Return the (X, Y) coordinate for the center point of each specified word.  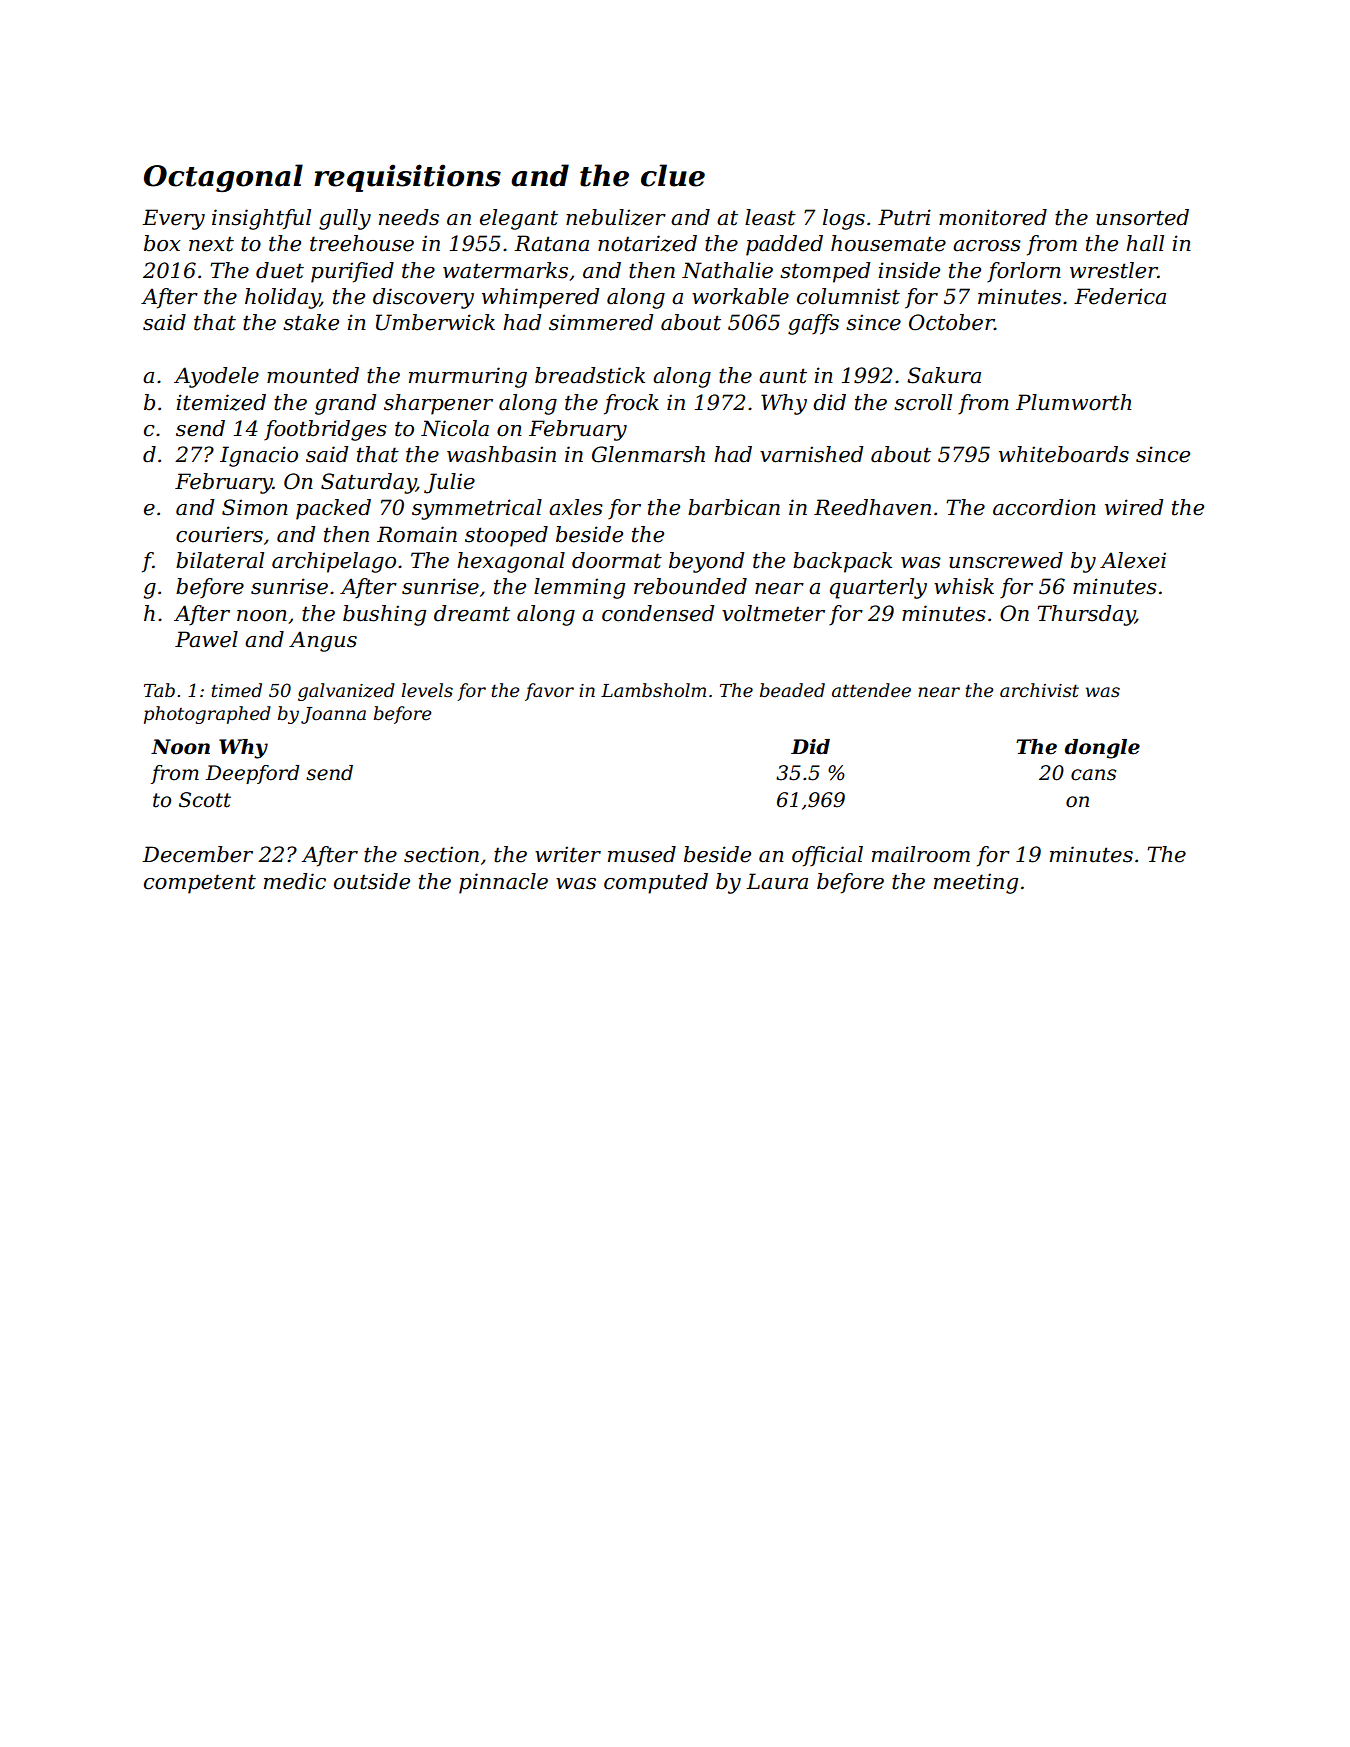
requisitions (407, 178)
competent (200, 884)
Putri (904, 217)
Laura (777, 881)
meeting (976, 883)
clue (673, 175)
